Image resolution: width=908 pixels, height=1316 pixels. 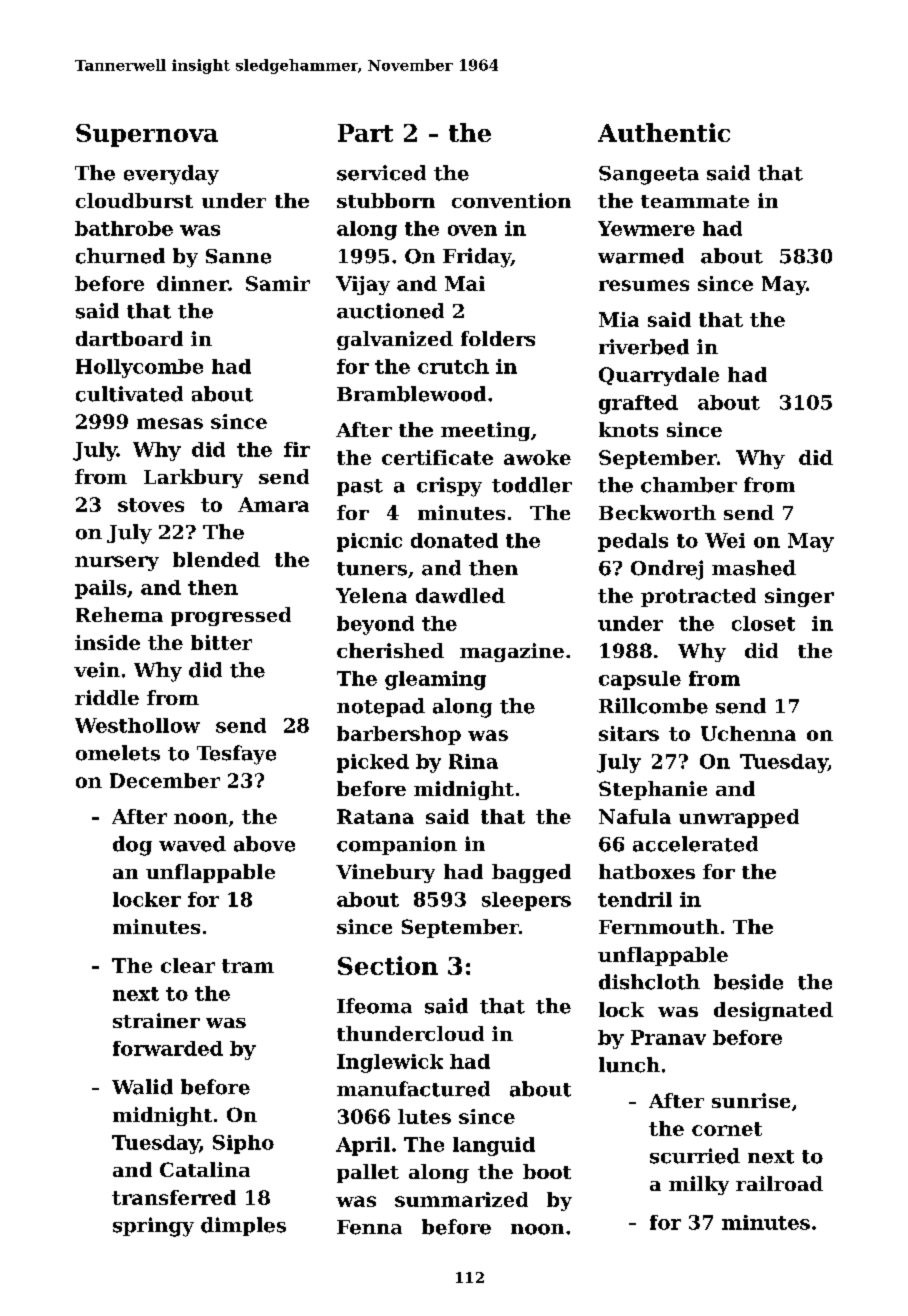 I want to click on springy, so click(x=153, y=1227).
